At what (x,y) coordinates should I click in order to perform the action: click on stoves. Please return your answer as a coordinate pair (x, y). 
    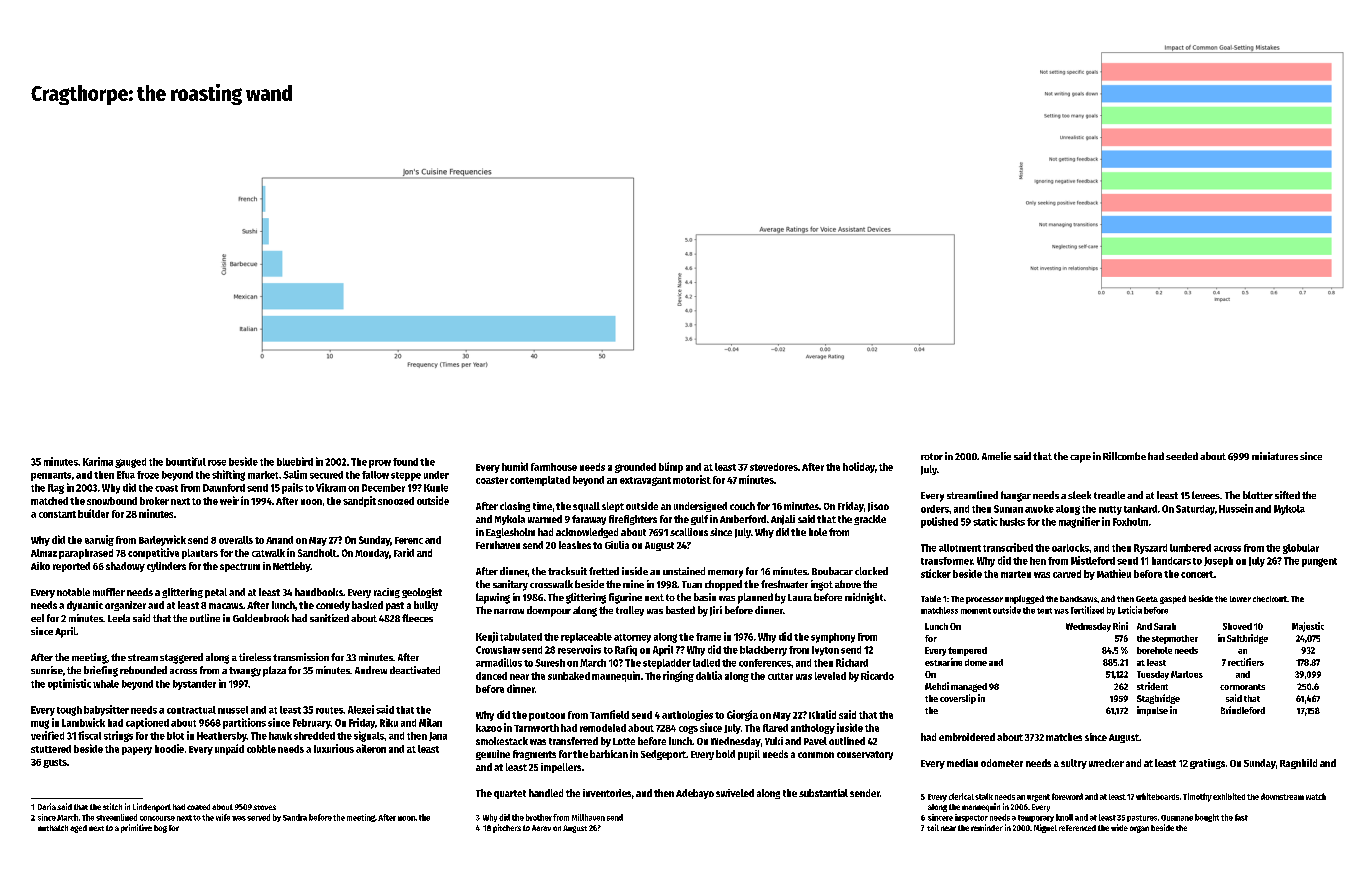
    Looking at the image, I should click on (264, 807).
